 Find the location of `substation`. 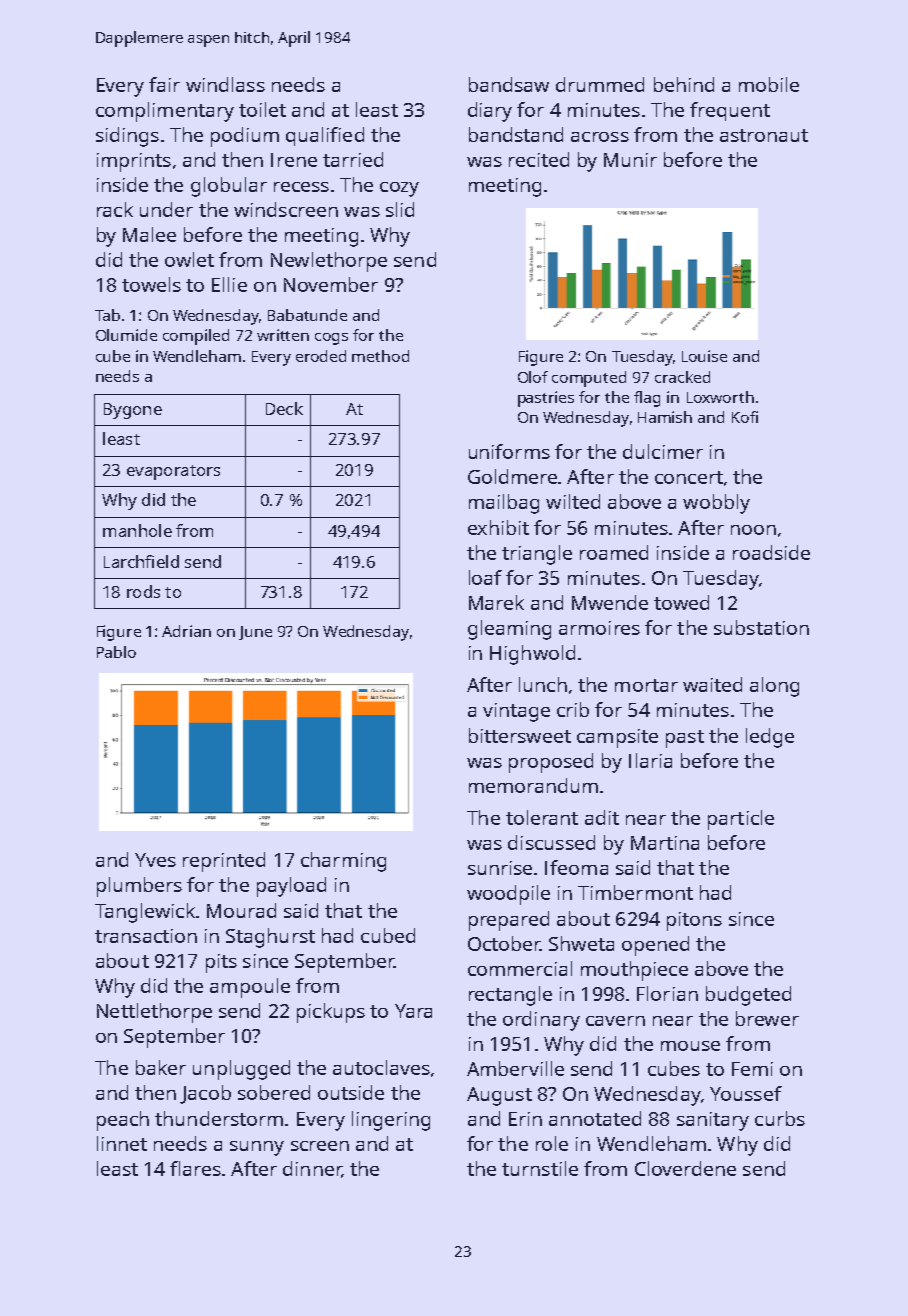

substation is located at coordinates (761, 627).
